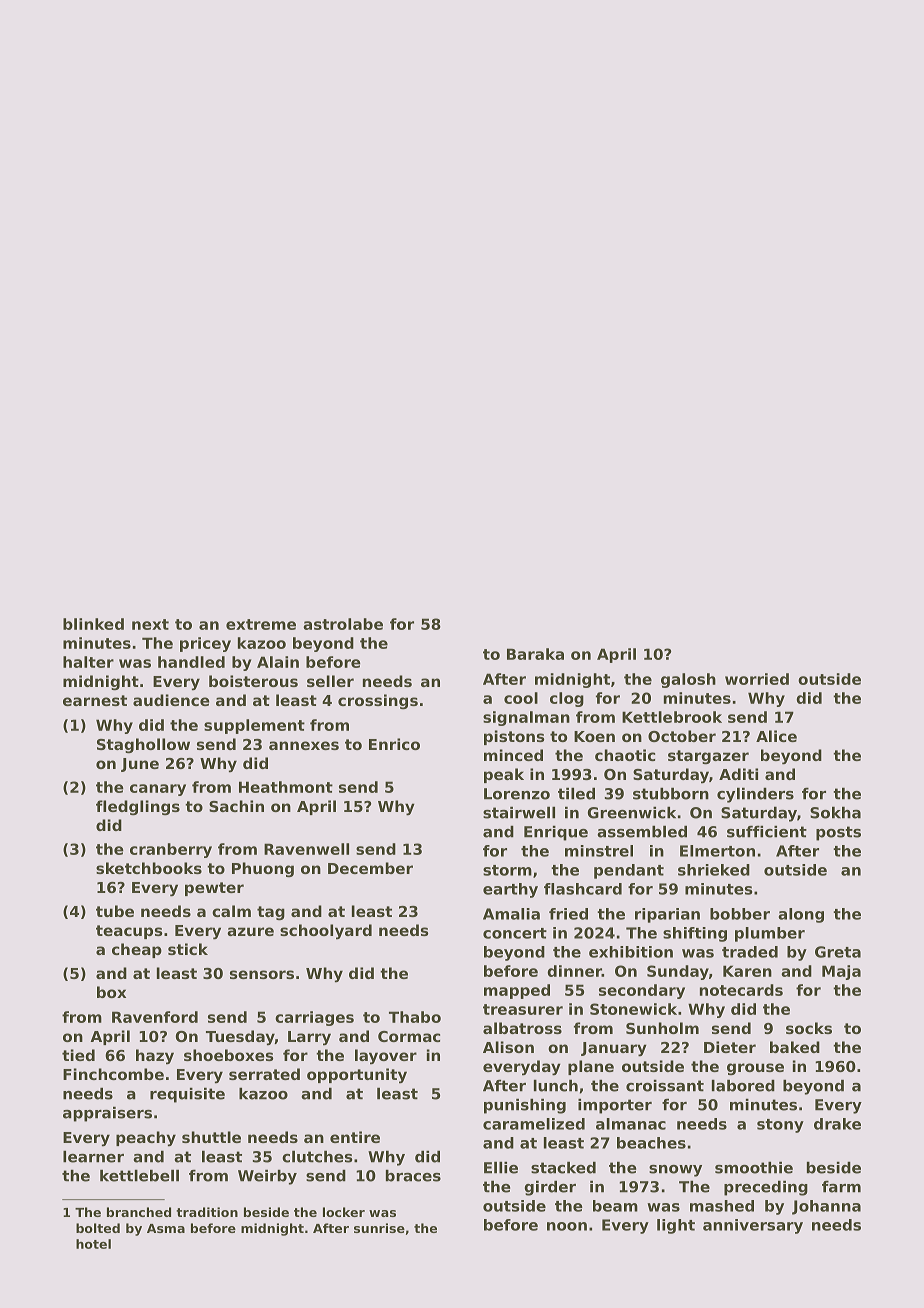 The image size is (924, 1308). I want to click on noon, so click(567, 1226).
